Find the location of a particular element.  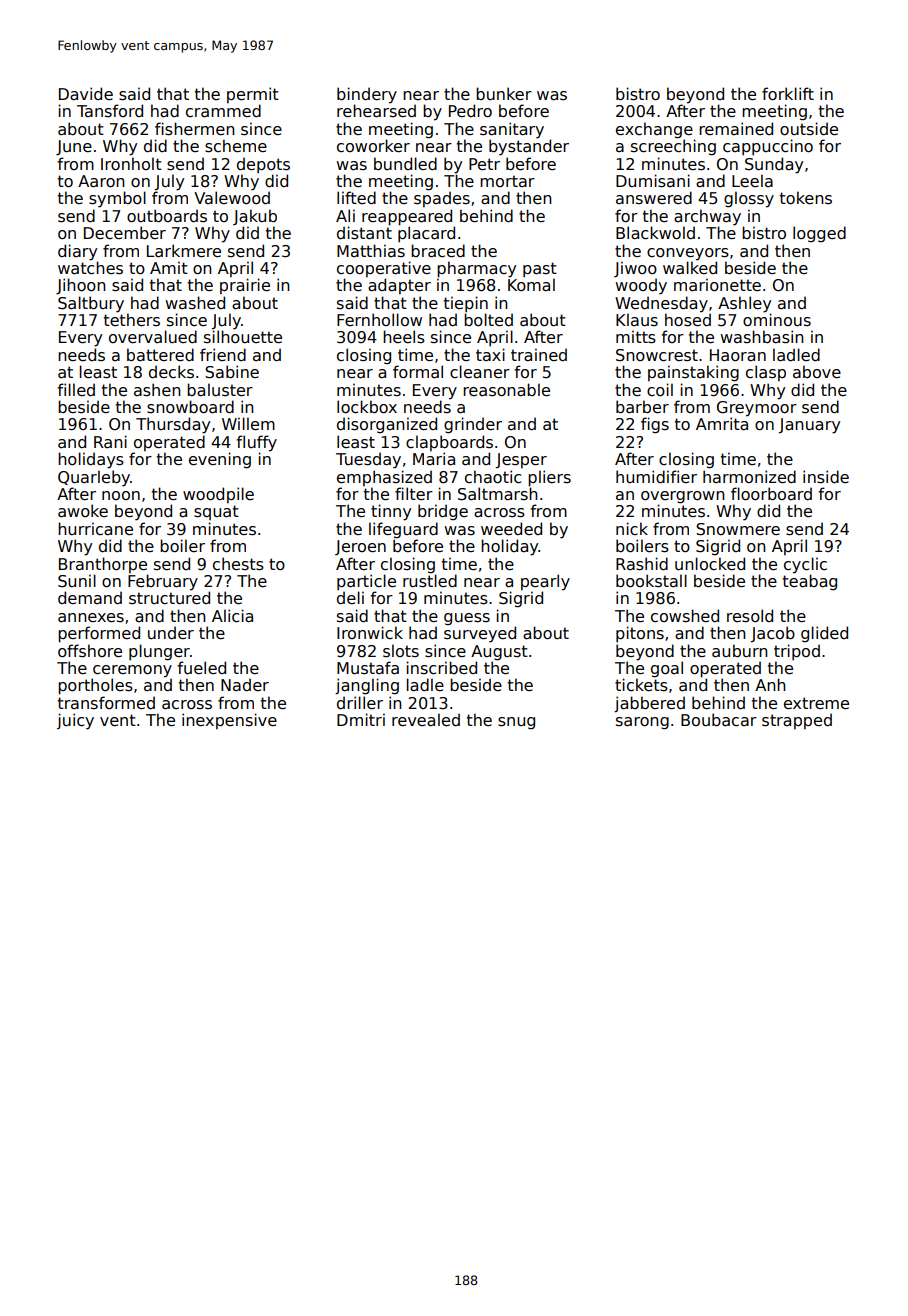

Klaus is located at coordinates (637, 319).
